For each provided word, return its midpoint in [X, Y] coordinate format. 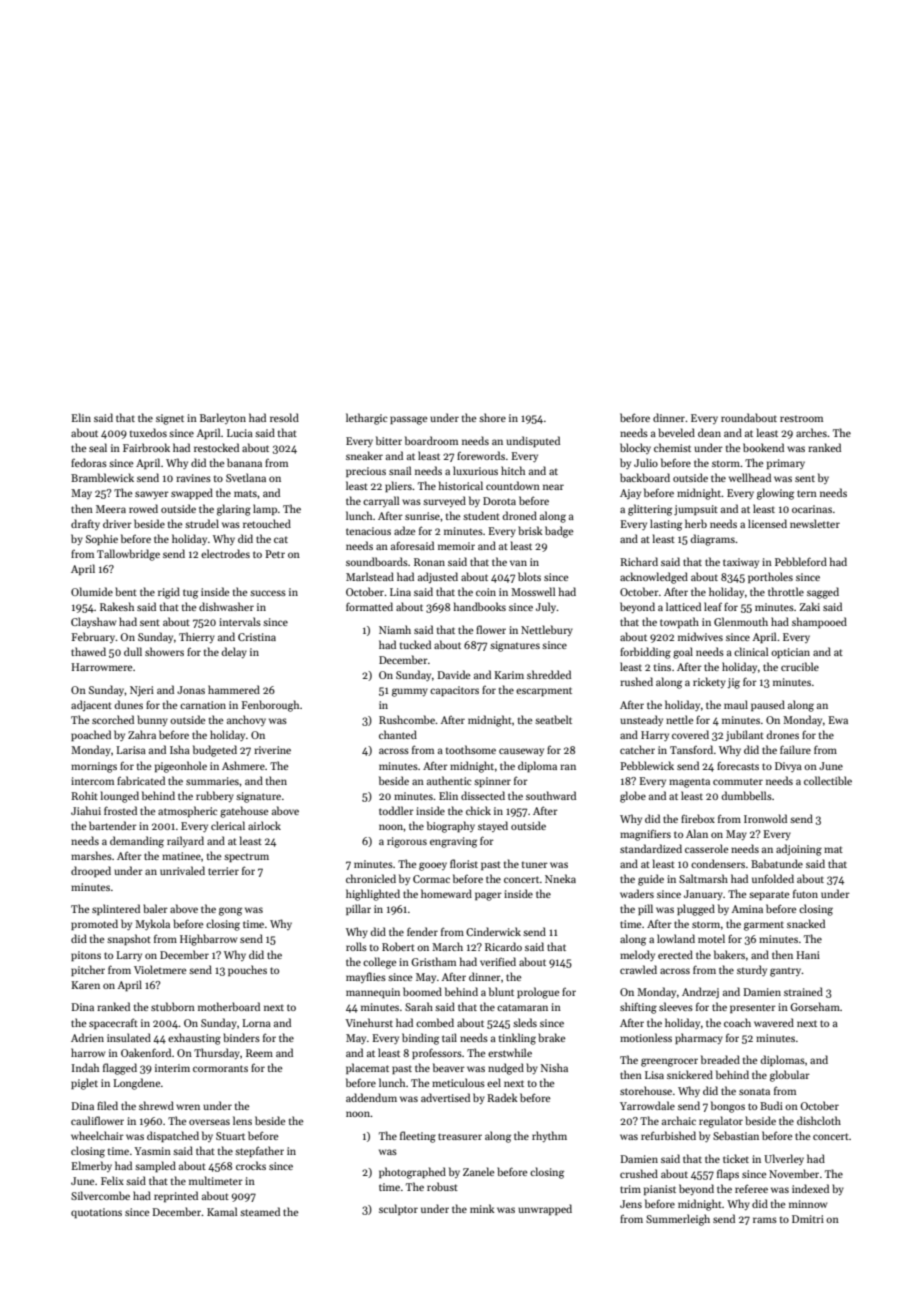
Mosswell [533, 591]
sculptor [398, 1209]
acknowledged [654, 578]
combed [435, 1022]
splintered [116, 909]
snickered [690, 1074]
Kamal [222, 1211]
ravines [193, 478]
